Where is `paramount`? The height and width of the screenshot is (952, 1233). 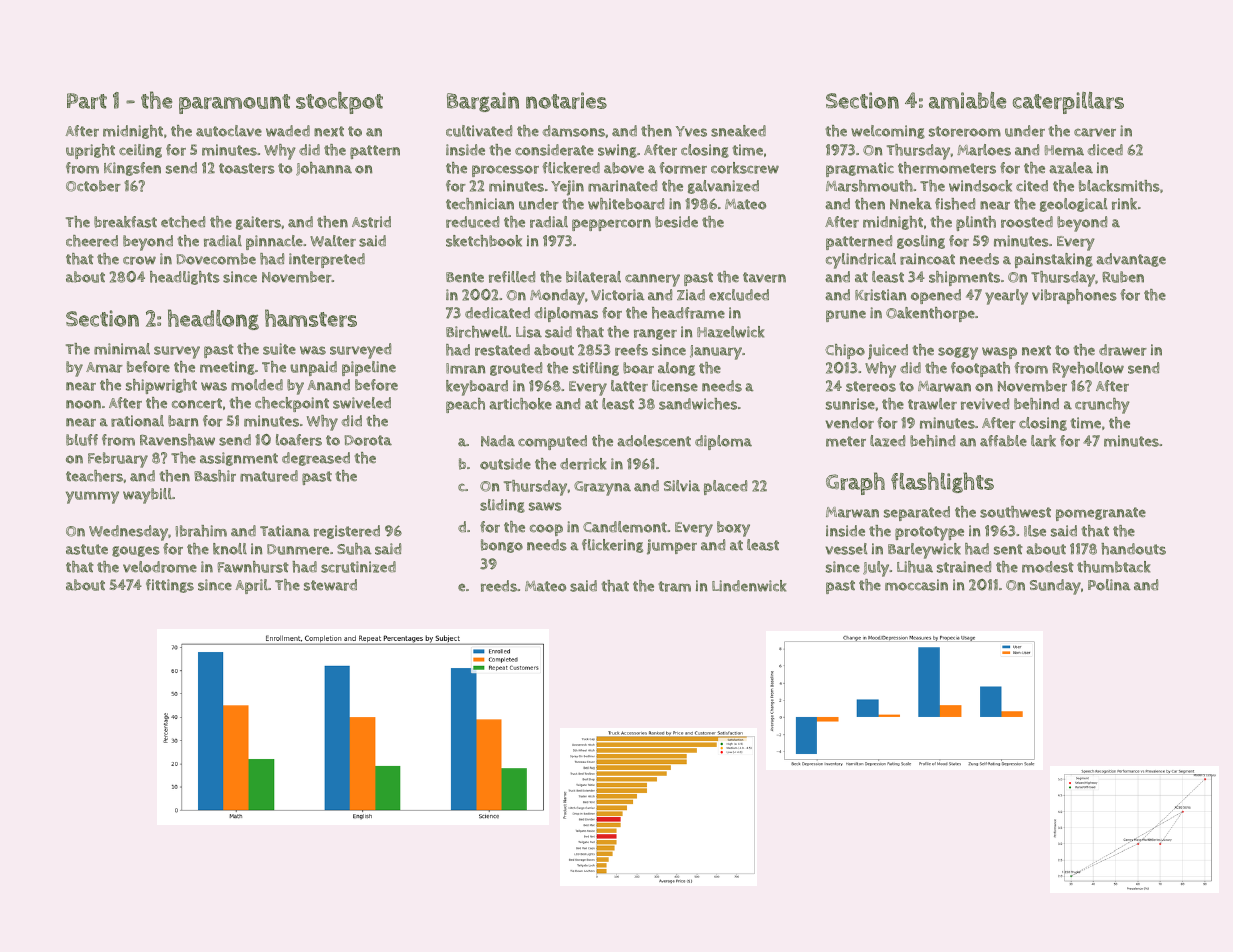
paramount is located at coordinates (234, 104).
